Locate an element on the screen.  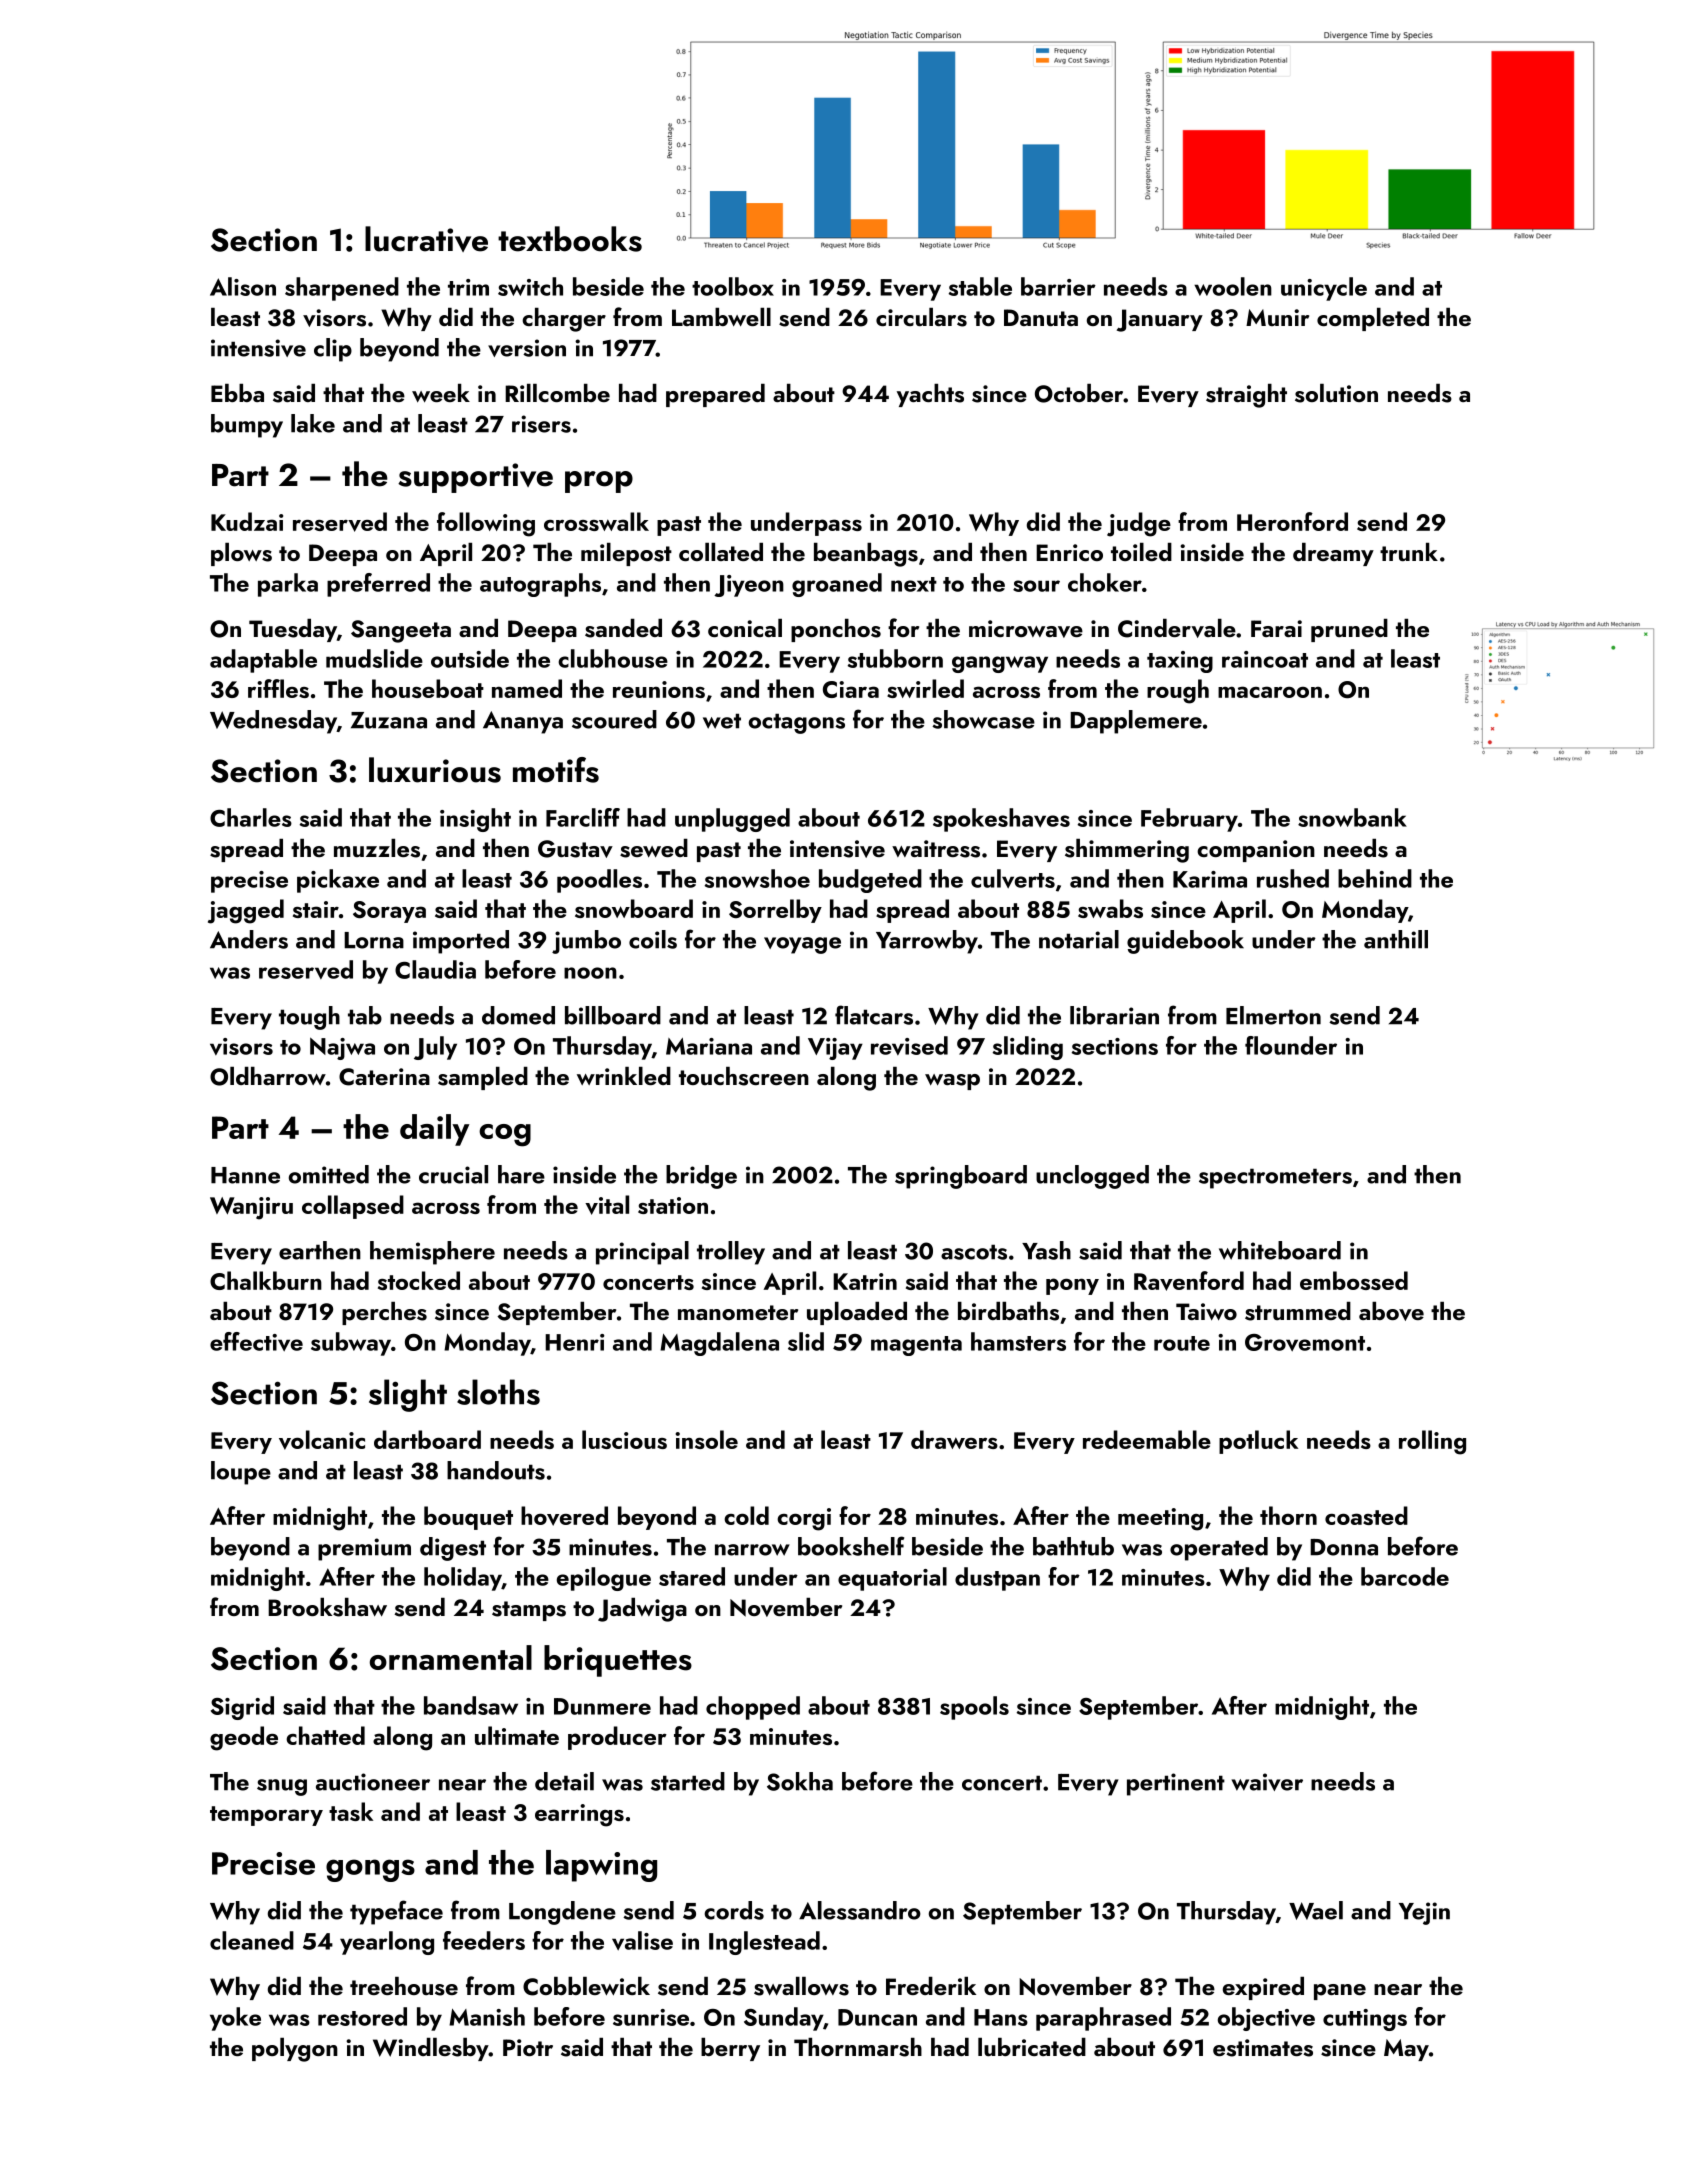
sloths is located at coordinates (498, 1392).
